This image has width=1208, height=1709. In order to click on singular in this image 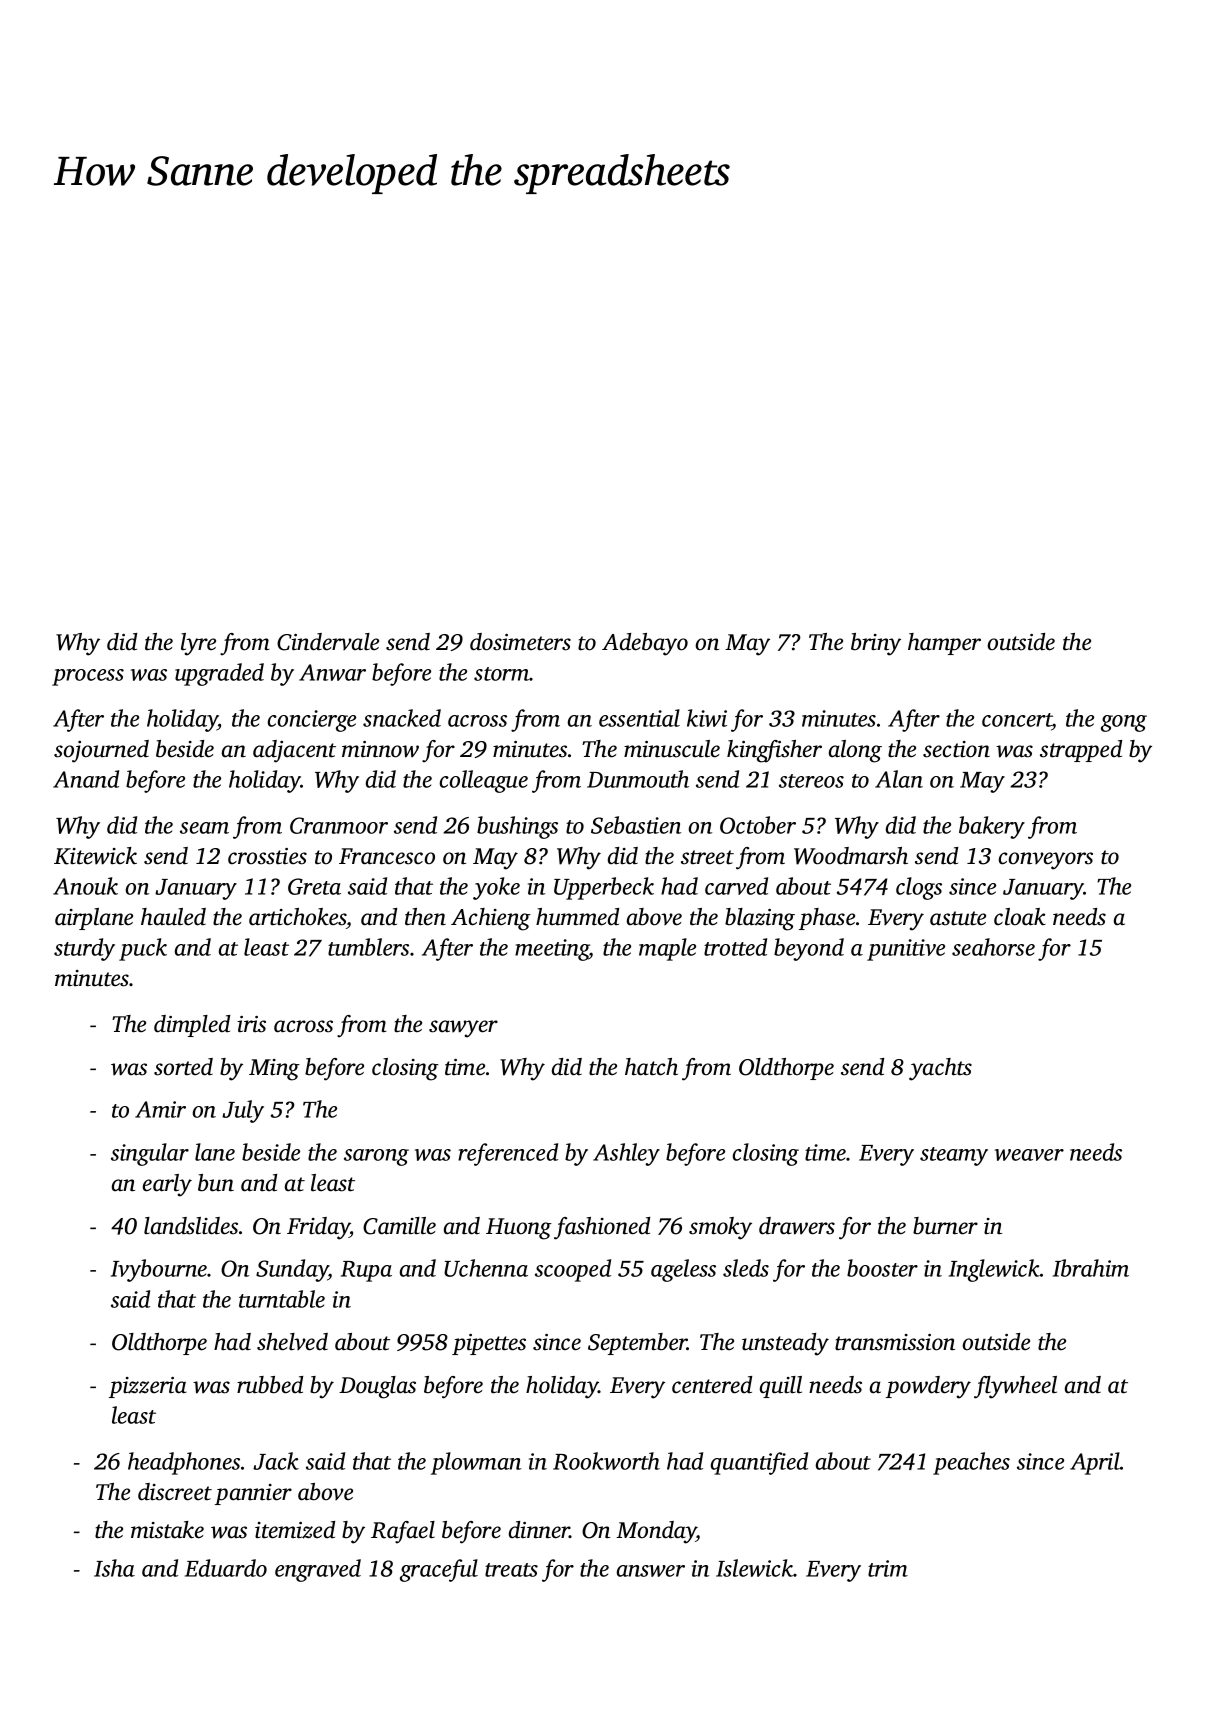, I will do `click(150, 1154)`.
